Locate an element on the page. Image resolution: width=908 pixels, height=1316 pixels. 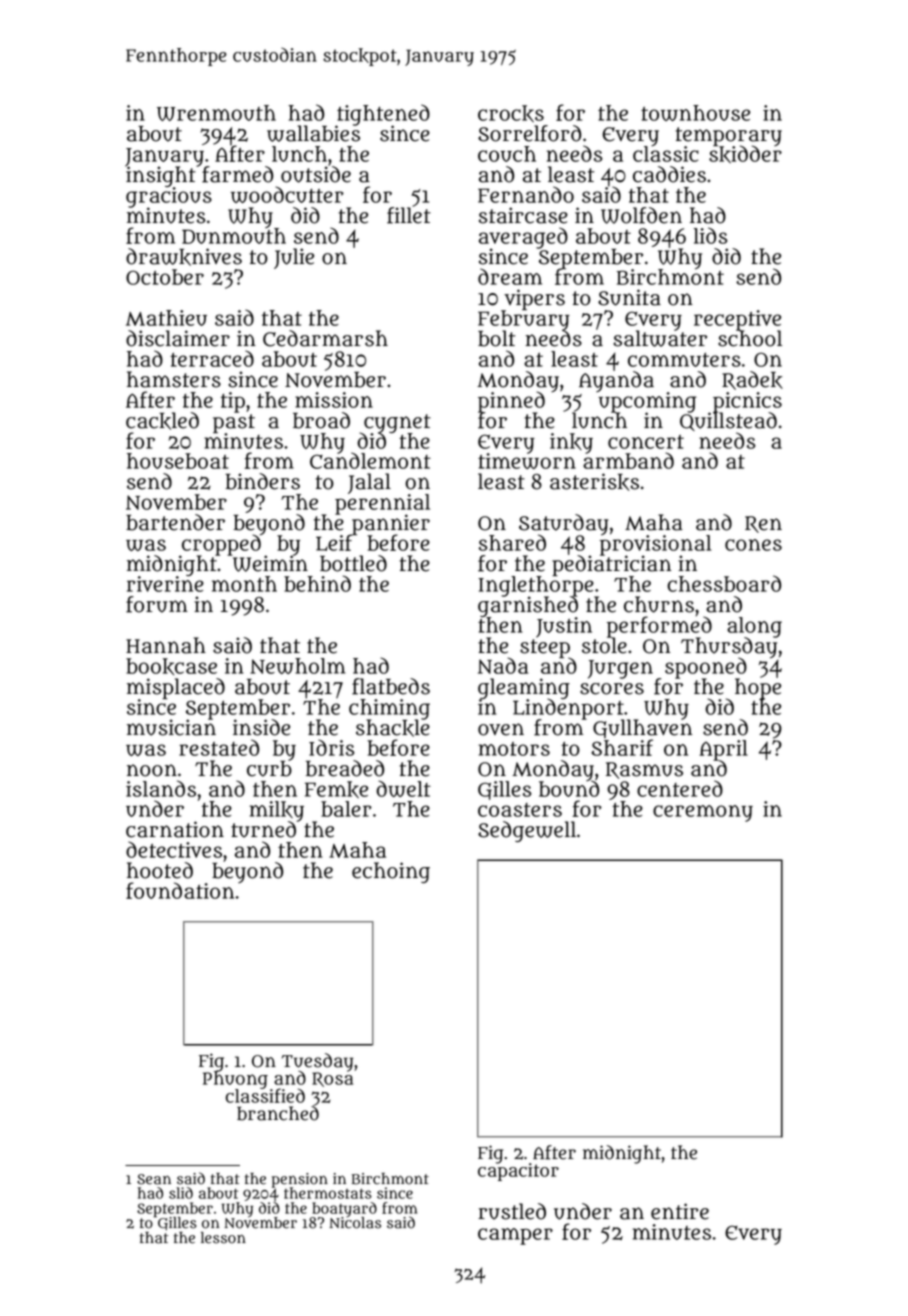
ceremony is located at coordinates (703, 813).
